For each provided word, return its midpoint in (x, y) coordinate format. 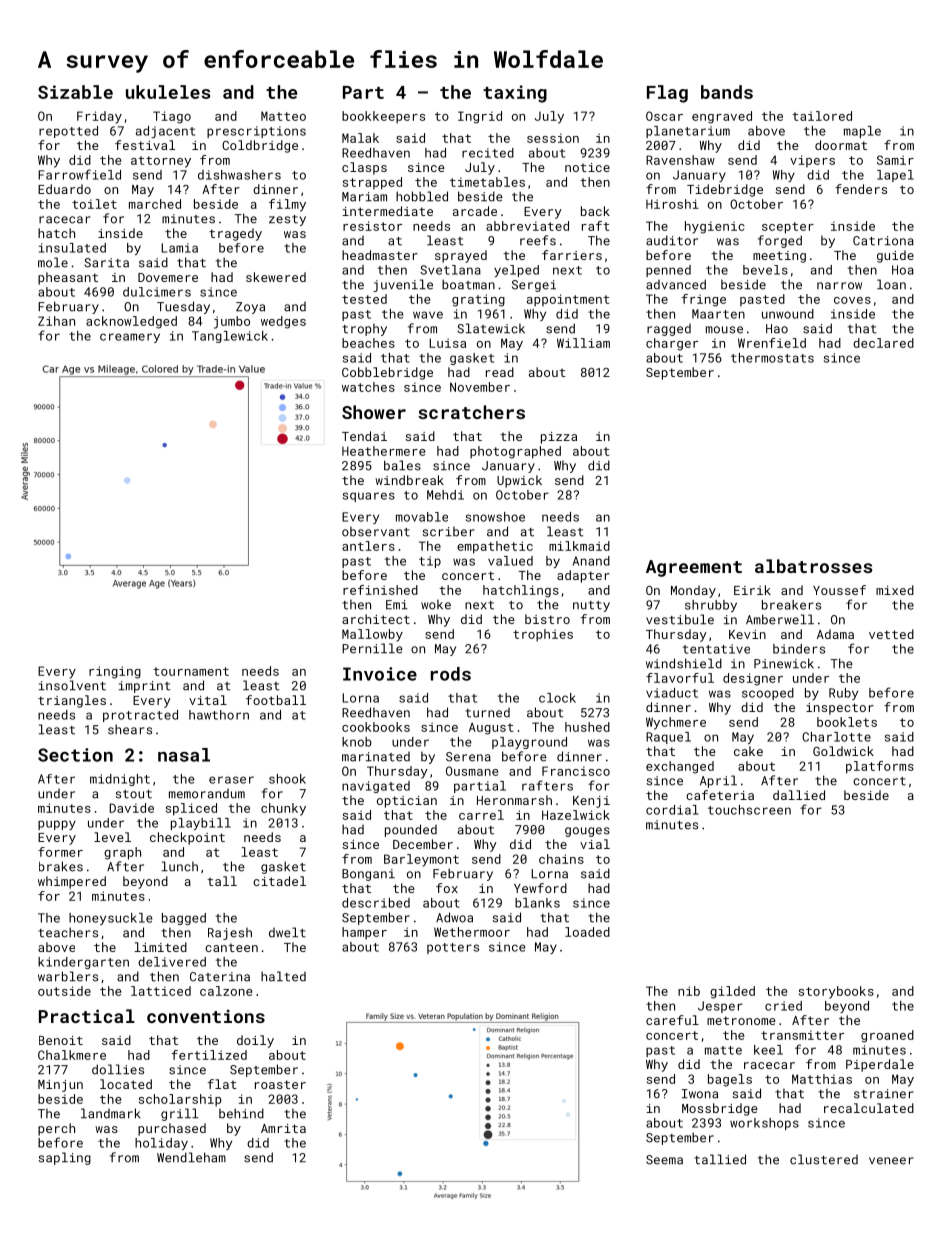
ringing (115, 672)
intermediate (388, 211)
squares (369, 497)
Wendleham (191, 1157)
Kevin (747, 634)
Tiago (172, 117)
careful (672, 1020)
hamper (364, 933)
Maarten (718, 314)
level (112, 837)
